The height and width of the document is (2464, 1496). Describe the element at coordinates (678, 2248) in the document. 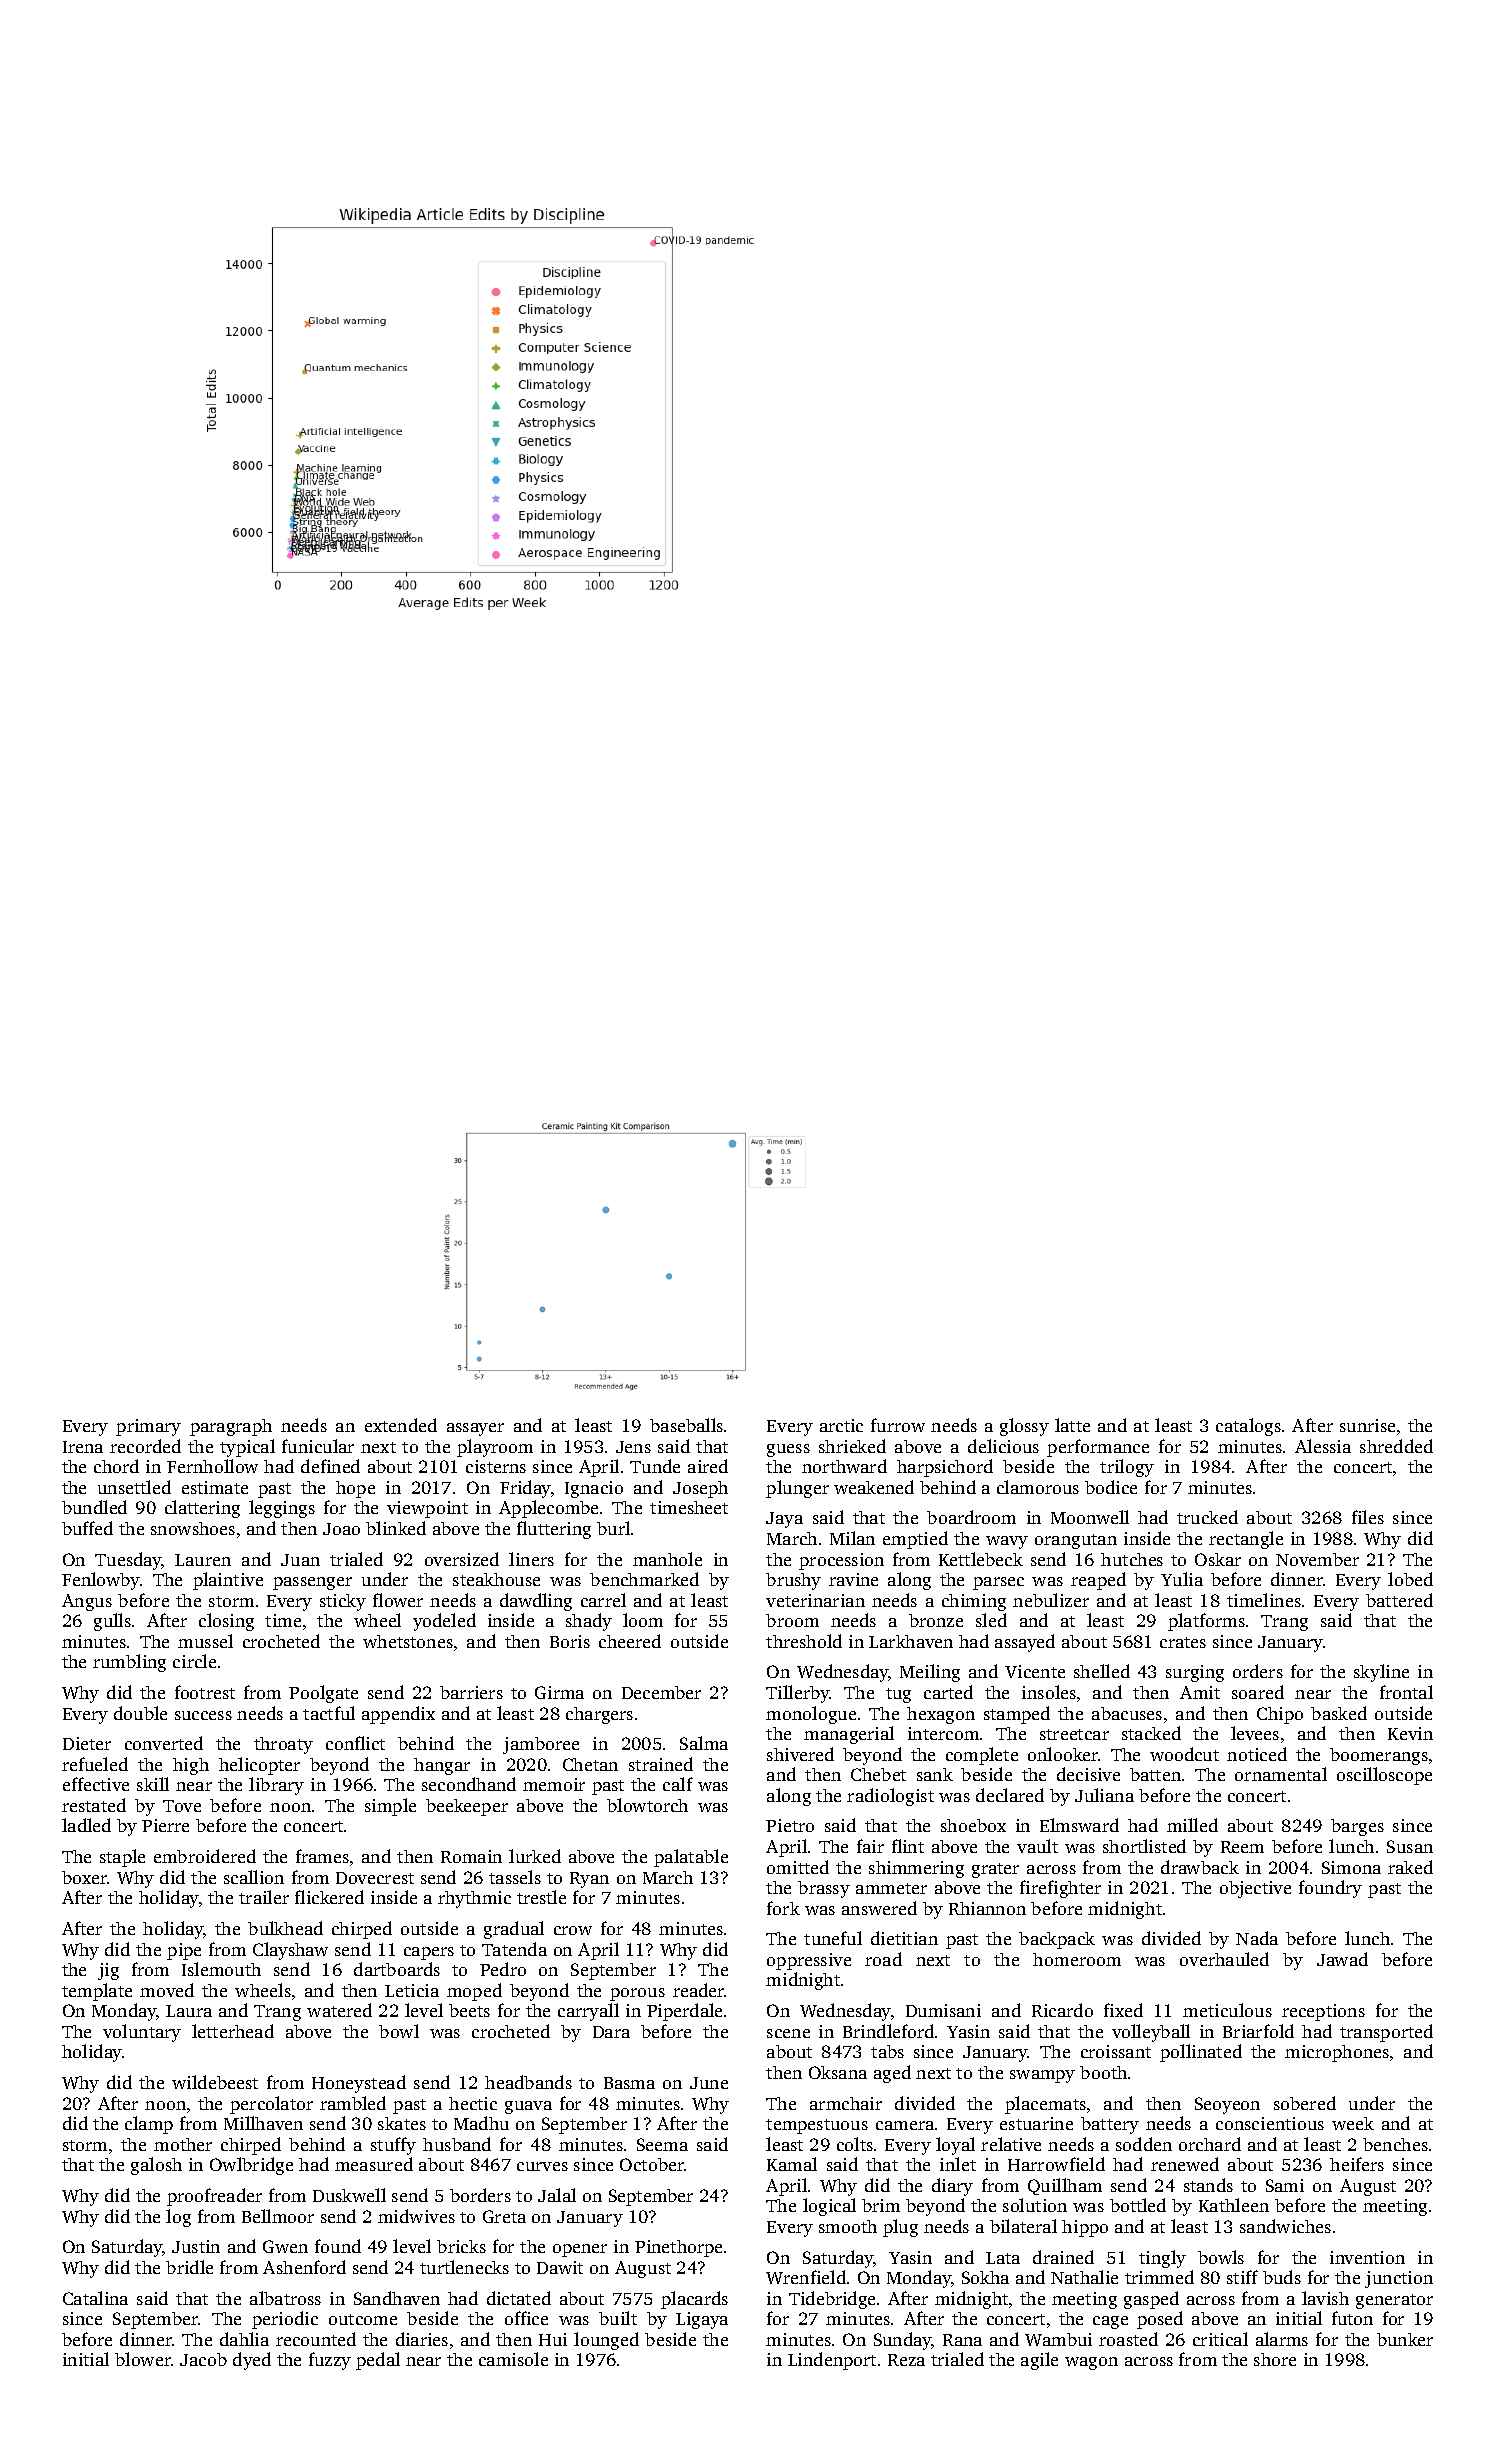

I see `Pinethorpe` at that location.
